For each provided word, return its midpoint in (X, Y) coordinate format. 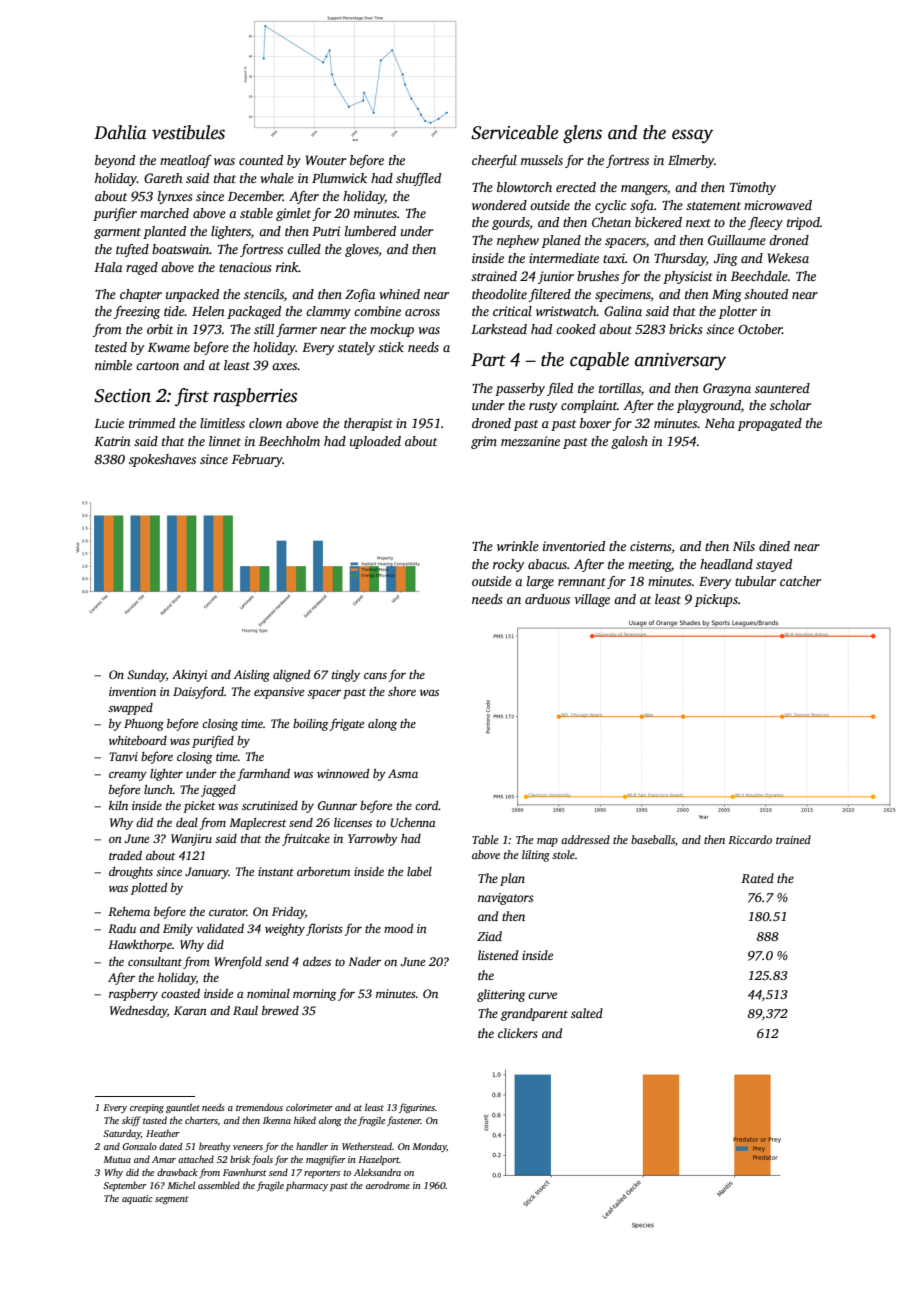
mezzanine (530, 441)
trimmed (152, 423)
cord (427, 805)
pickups (716, 600)
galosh (629, 442)
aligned (291, 676)
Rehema (129, 911)
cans (375, 676)
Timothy (753, 188)
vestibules (188, 132)
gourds (511, 223)
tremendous (259, 1107)
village (592, 600)
